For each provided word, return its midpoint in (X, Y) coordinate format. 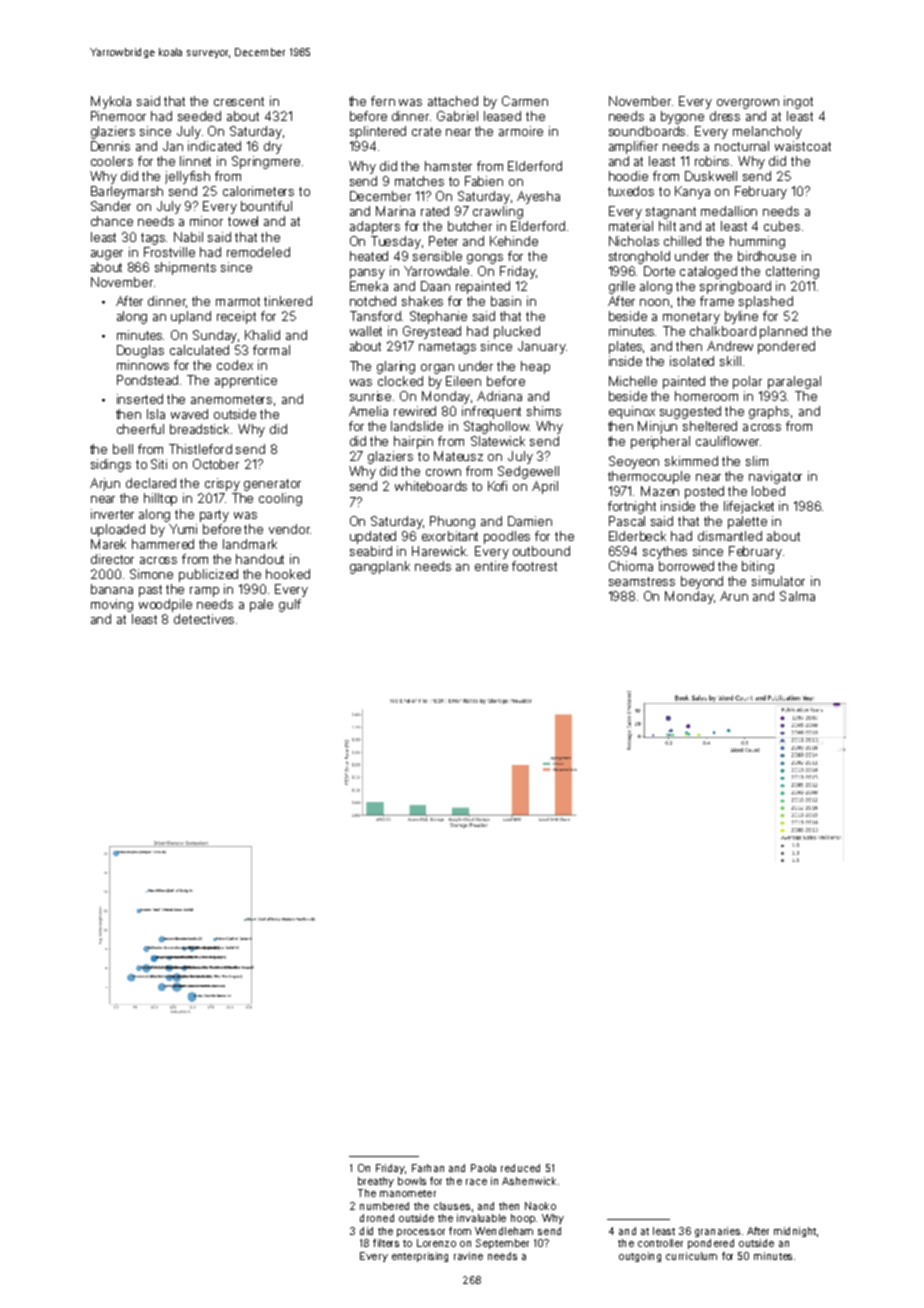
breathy (376, 1182)
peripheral (660, 442)
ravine (468, 1256)
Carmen (525, 101)
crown (443, 472)
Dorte (659, 271)
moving (112, 605)
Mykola (111, 102)
